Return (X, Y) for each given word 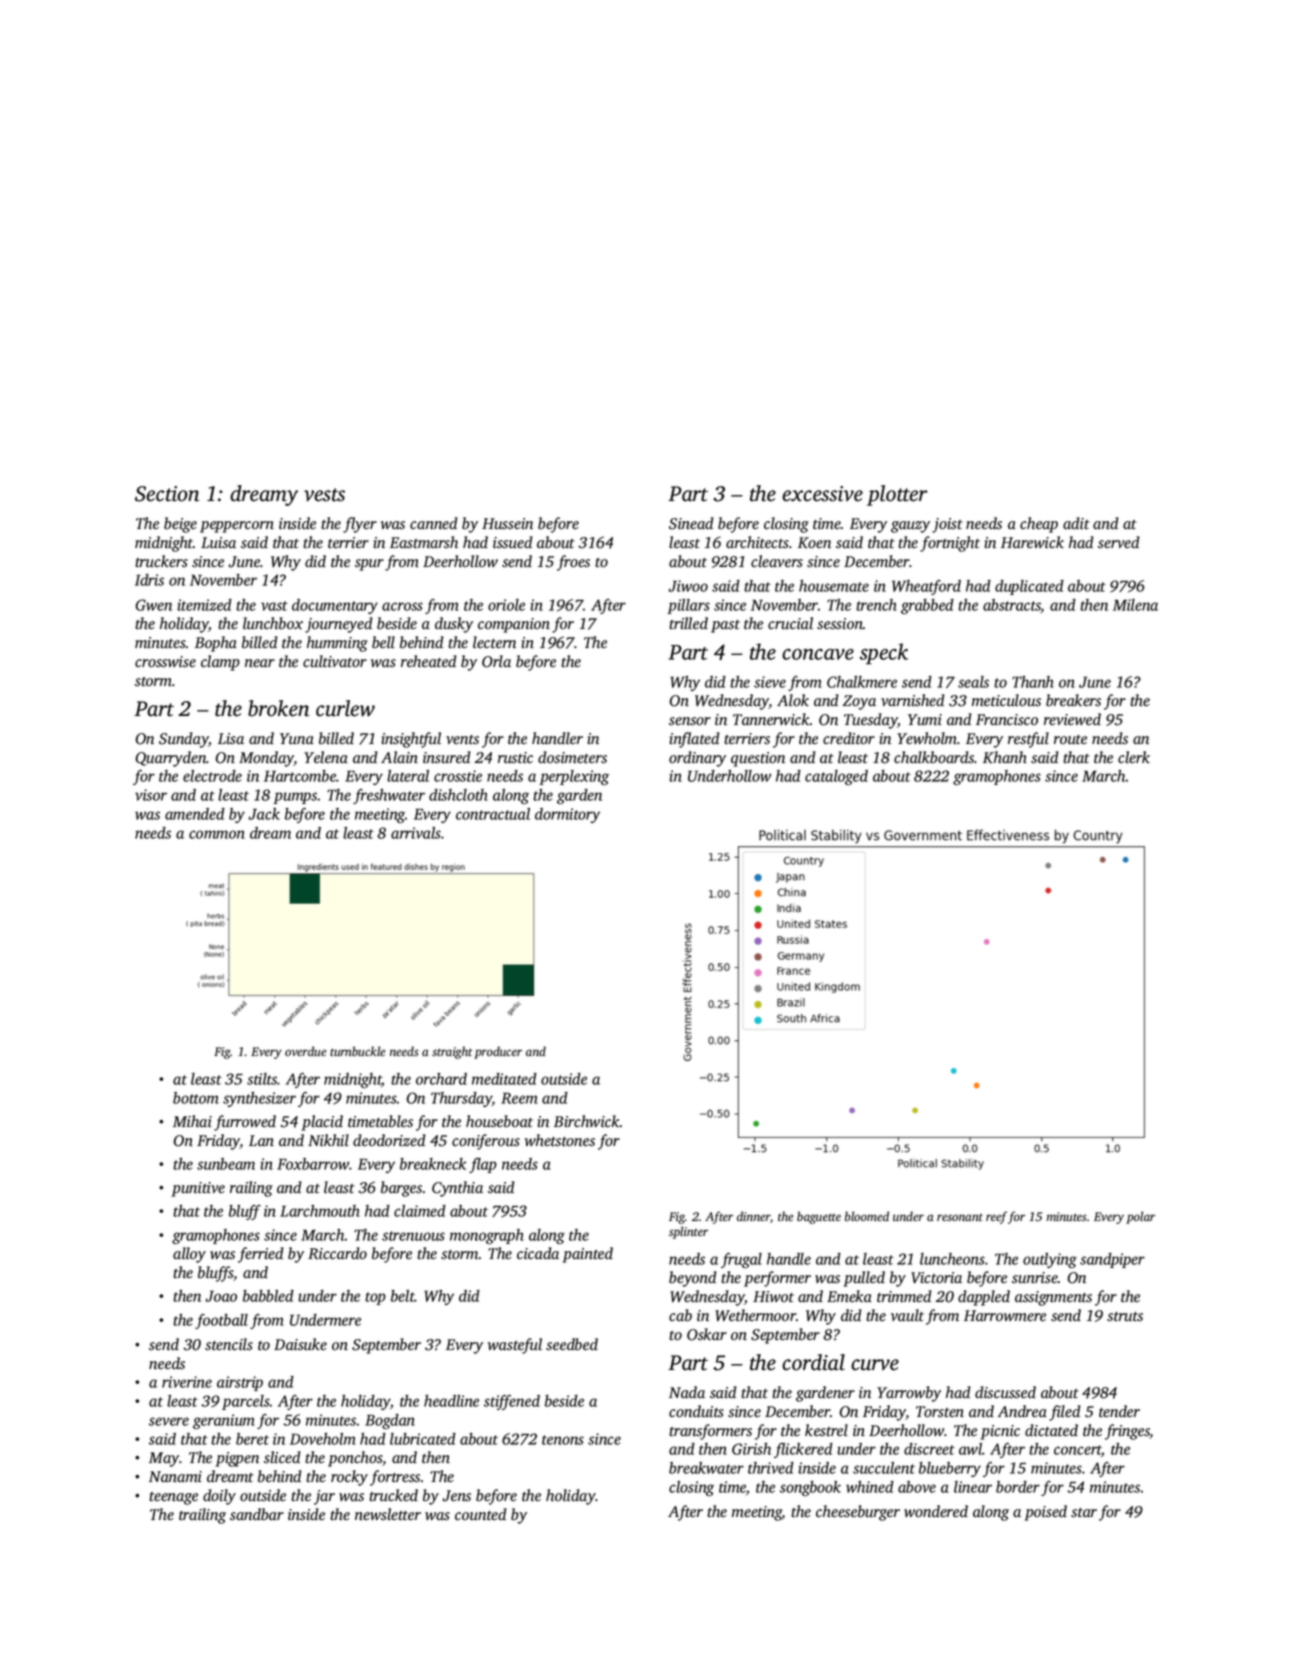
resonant (960, 1217)
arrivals (416, 833)
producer (498, 1052)
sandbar (257, 1514)
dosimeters (572, 757)
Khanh (1005, 757)
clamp (220, 663)
